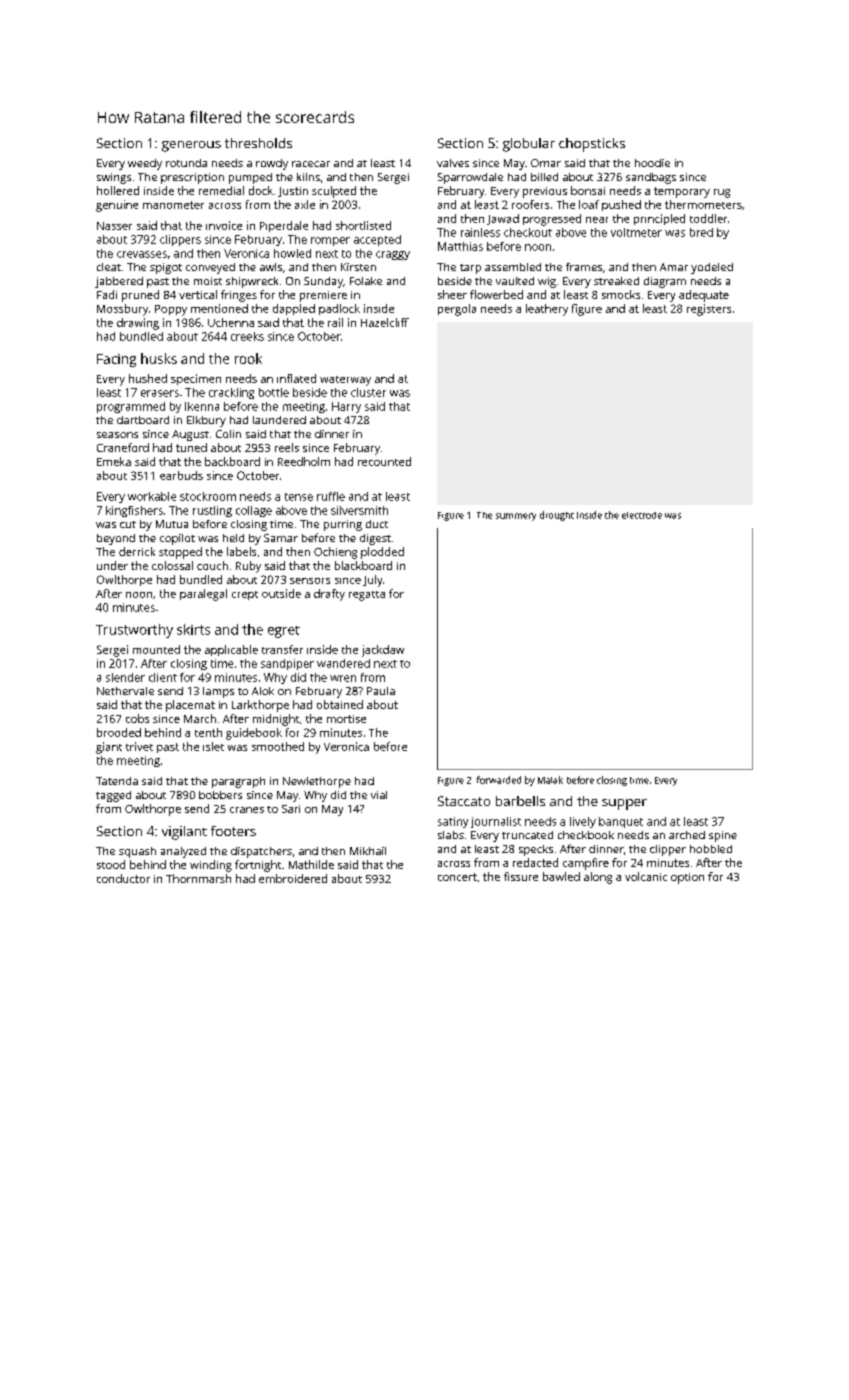 Image resolution: width=849 pixels, height=1400 pixels. I want to click on electrode, so click(642, 515).
